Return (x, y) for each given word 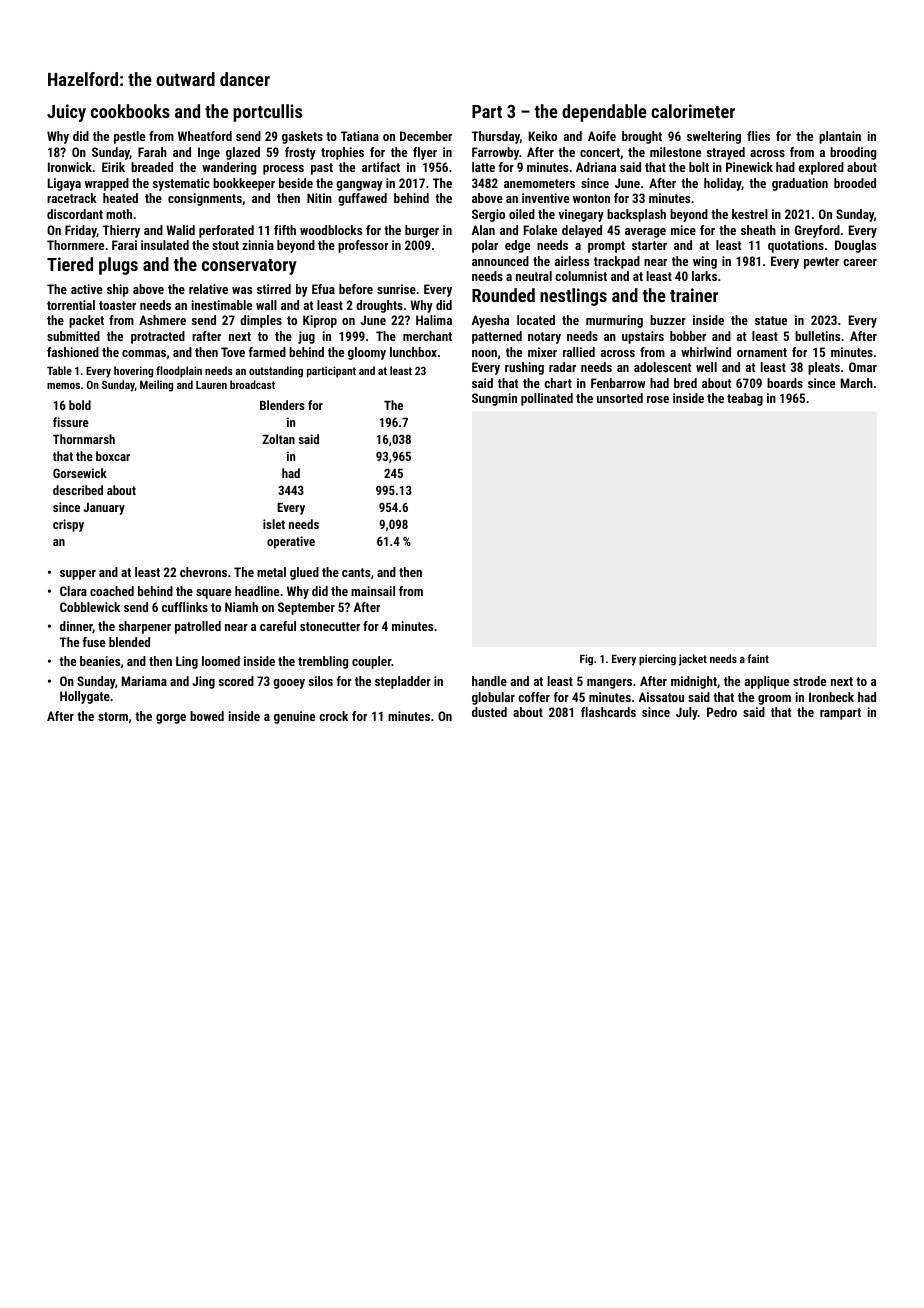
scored (236, 681)
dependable (604, 113)
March (857, 383)
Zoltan (278, 439)
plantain (840, 137)
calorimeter (693, 111)
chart (558, 383)
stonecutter (330, 626)
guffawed (362, 199)
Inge (209, 153)
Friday (81, 231)
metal (271, 572)
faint (758, 658)
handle (489, 681)
